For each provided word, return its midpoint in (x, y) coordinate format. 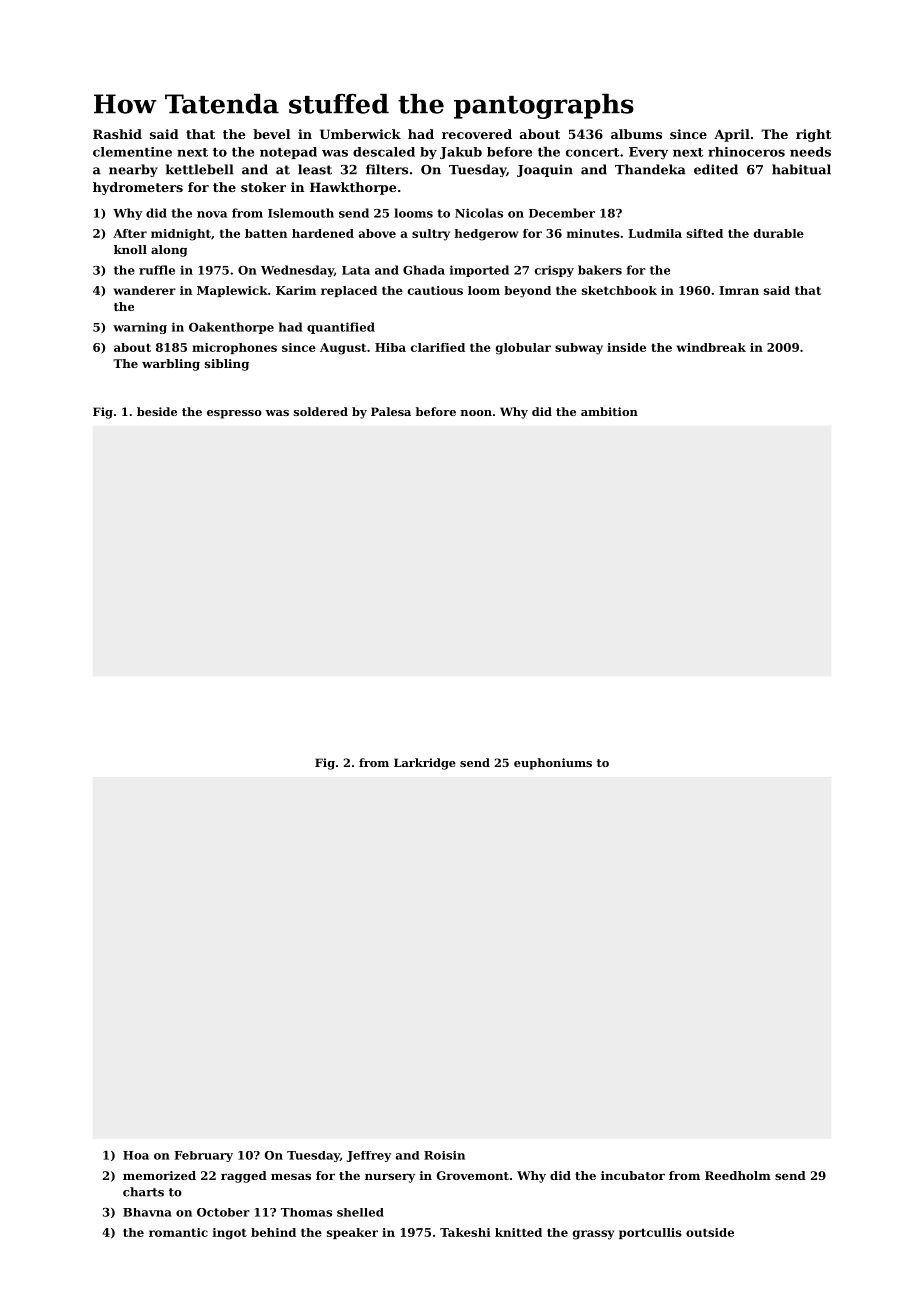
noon (476, 413)
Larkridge (425, 764)
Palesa (391, 411)
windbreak (711, 347)
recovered (477, 134)
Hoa (136, 1155)
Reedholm (738, 1175)
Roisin (444, 1155)
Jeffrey (368, 1156)
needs (810, 152)
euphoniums (553, 764)
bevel (271, 134)
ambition (609, 411)
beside (157, 411)
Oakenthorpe (231, 328)
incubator (633, 1175)
